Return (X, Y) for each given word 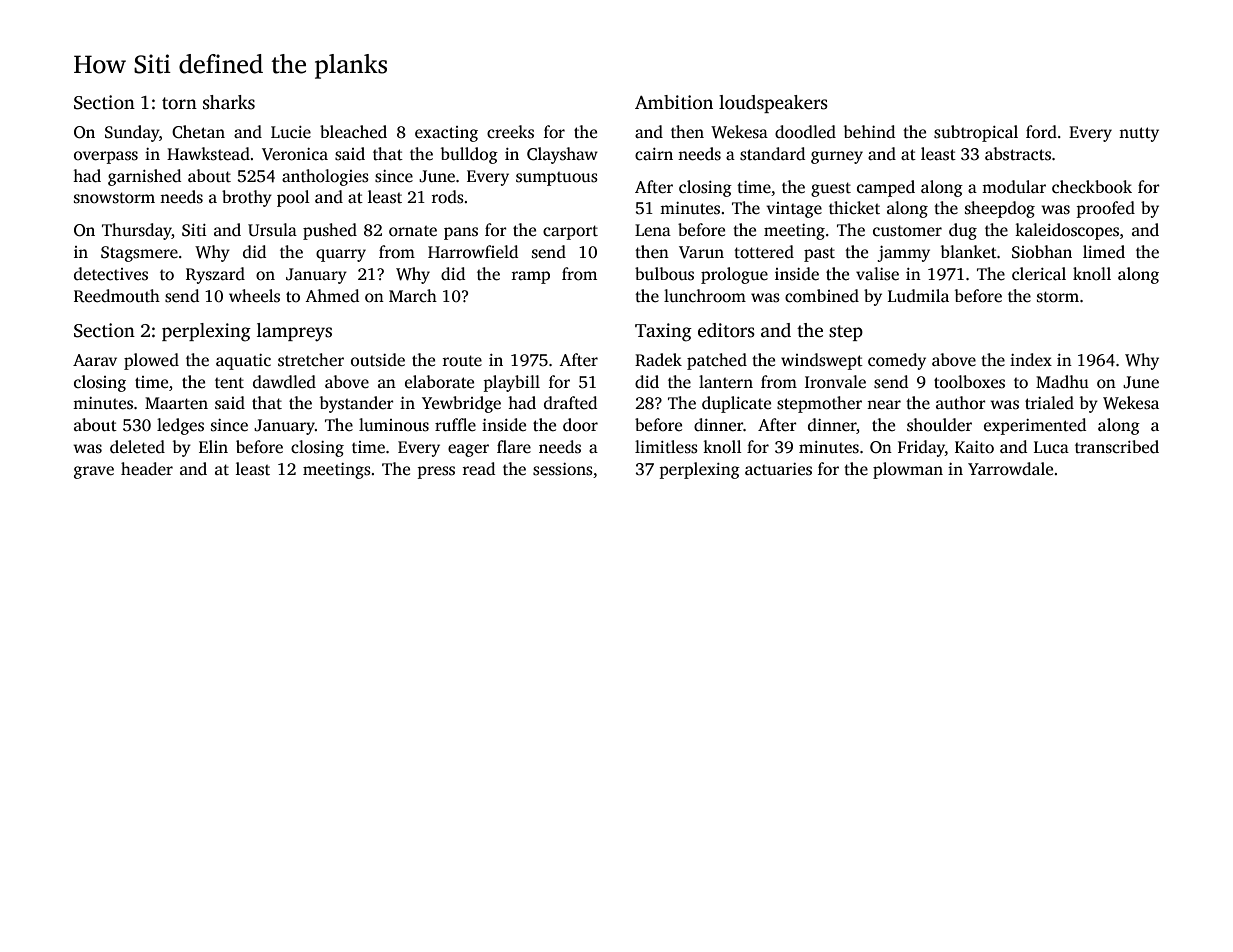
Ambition (674, 102)
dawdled (284, 382)
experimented (1035, 426)
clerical (1039, 274)
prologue (734, 275)
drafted (570, 403)
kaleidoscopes (1067, 231)
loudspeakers (773, 104)
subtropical (976, 133)
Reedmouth (117, 296)
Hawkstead (208, 154)
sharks (229, 102)
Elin (213, 446)
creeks (510, 132)
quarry (341, 255)
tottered (764, 252)
